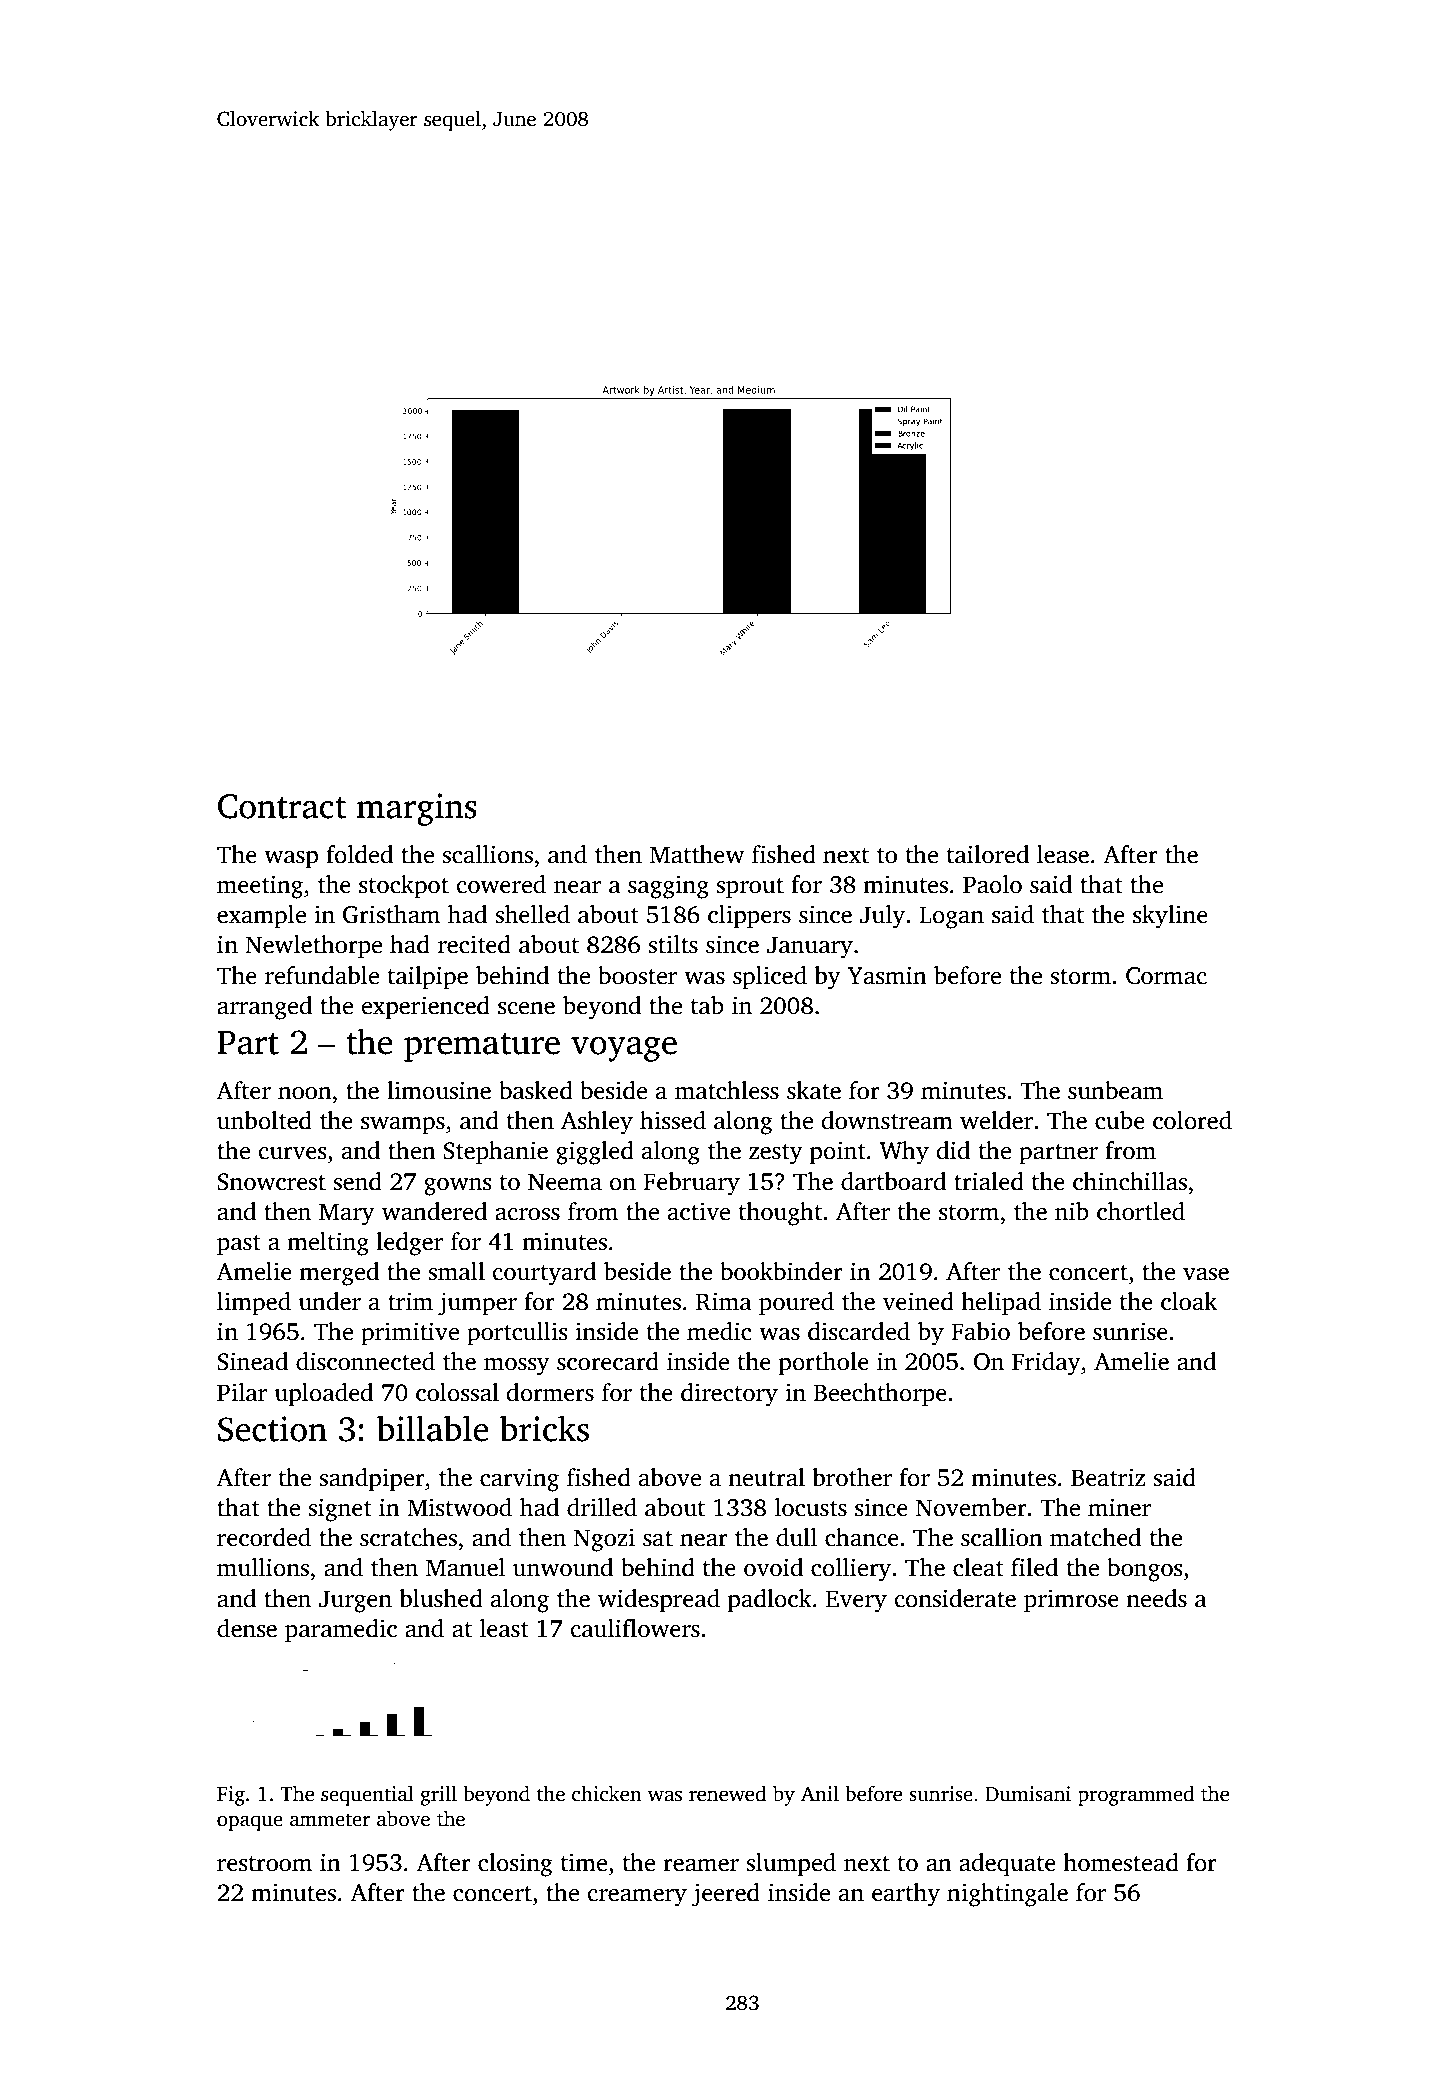 The height and width of the image is (2100, 1450). What do you see at coordinates (1063, 854) in the image?
I see `lease` at bounding box center [1063, 854].
